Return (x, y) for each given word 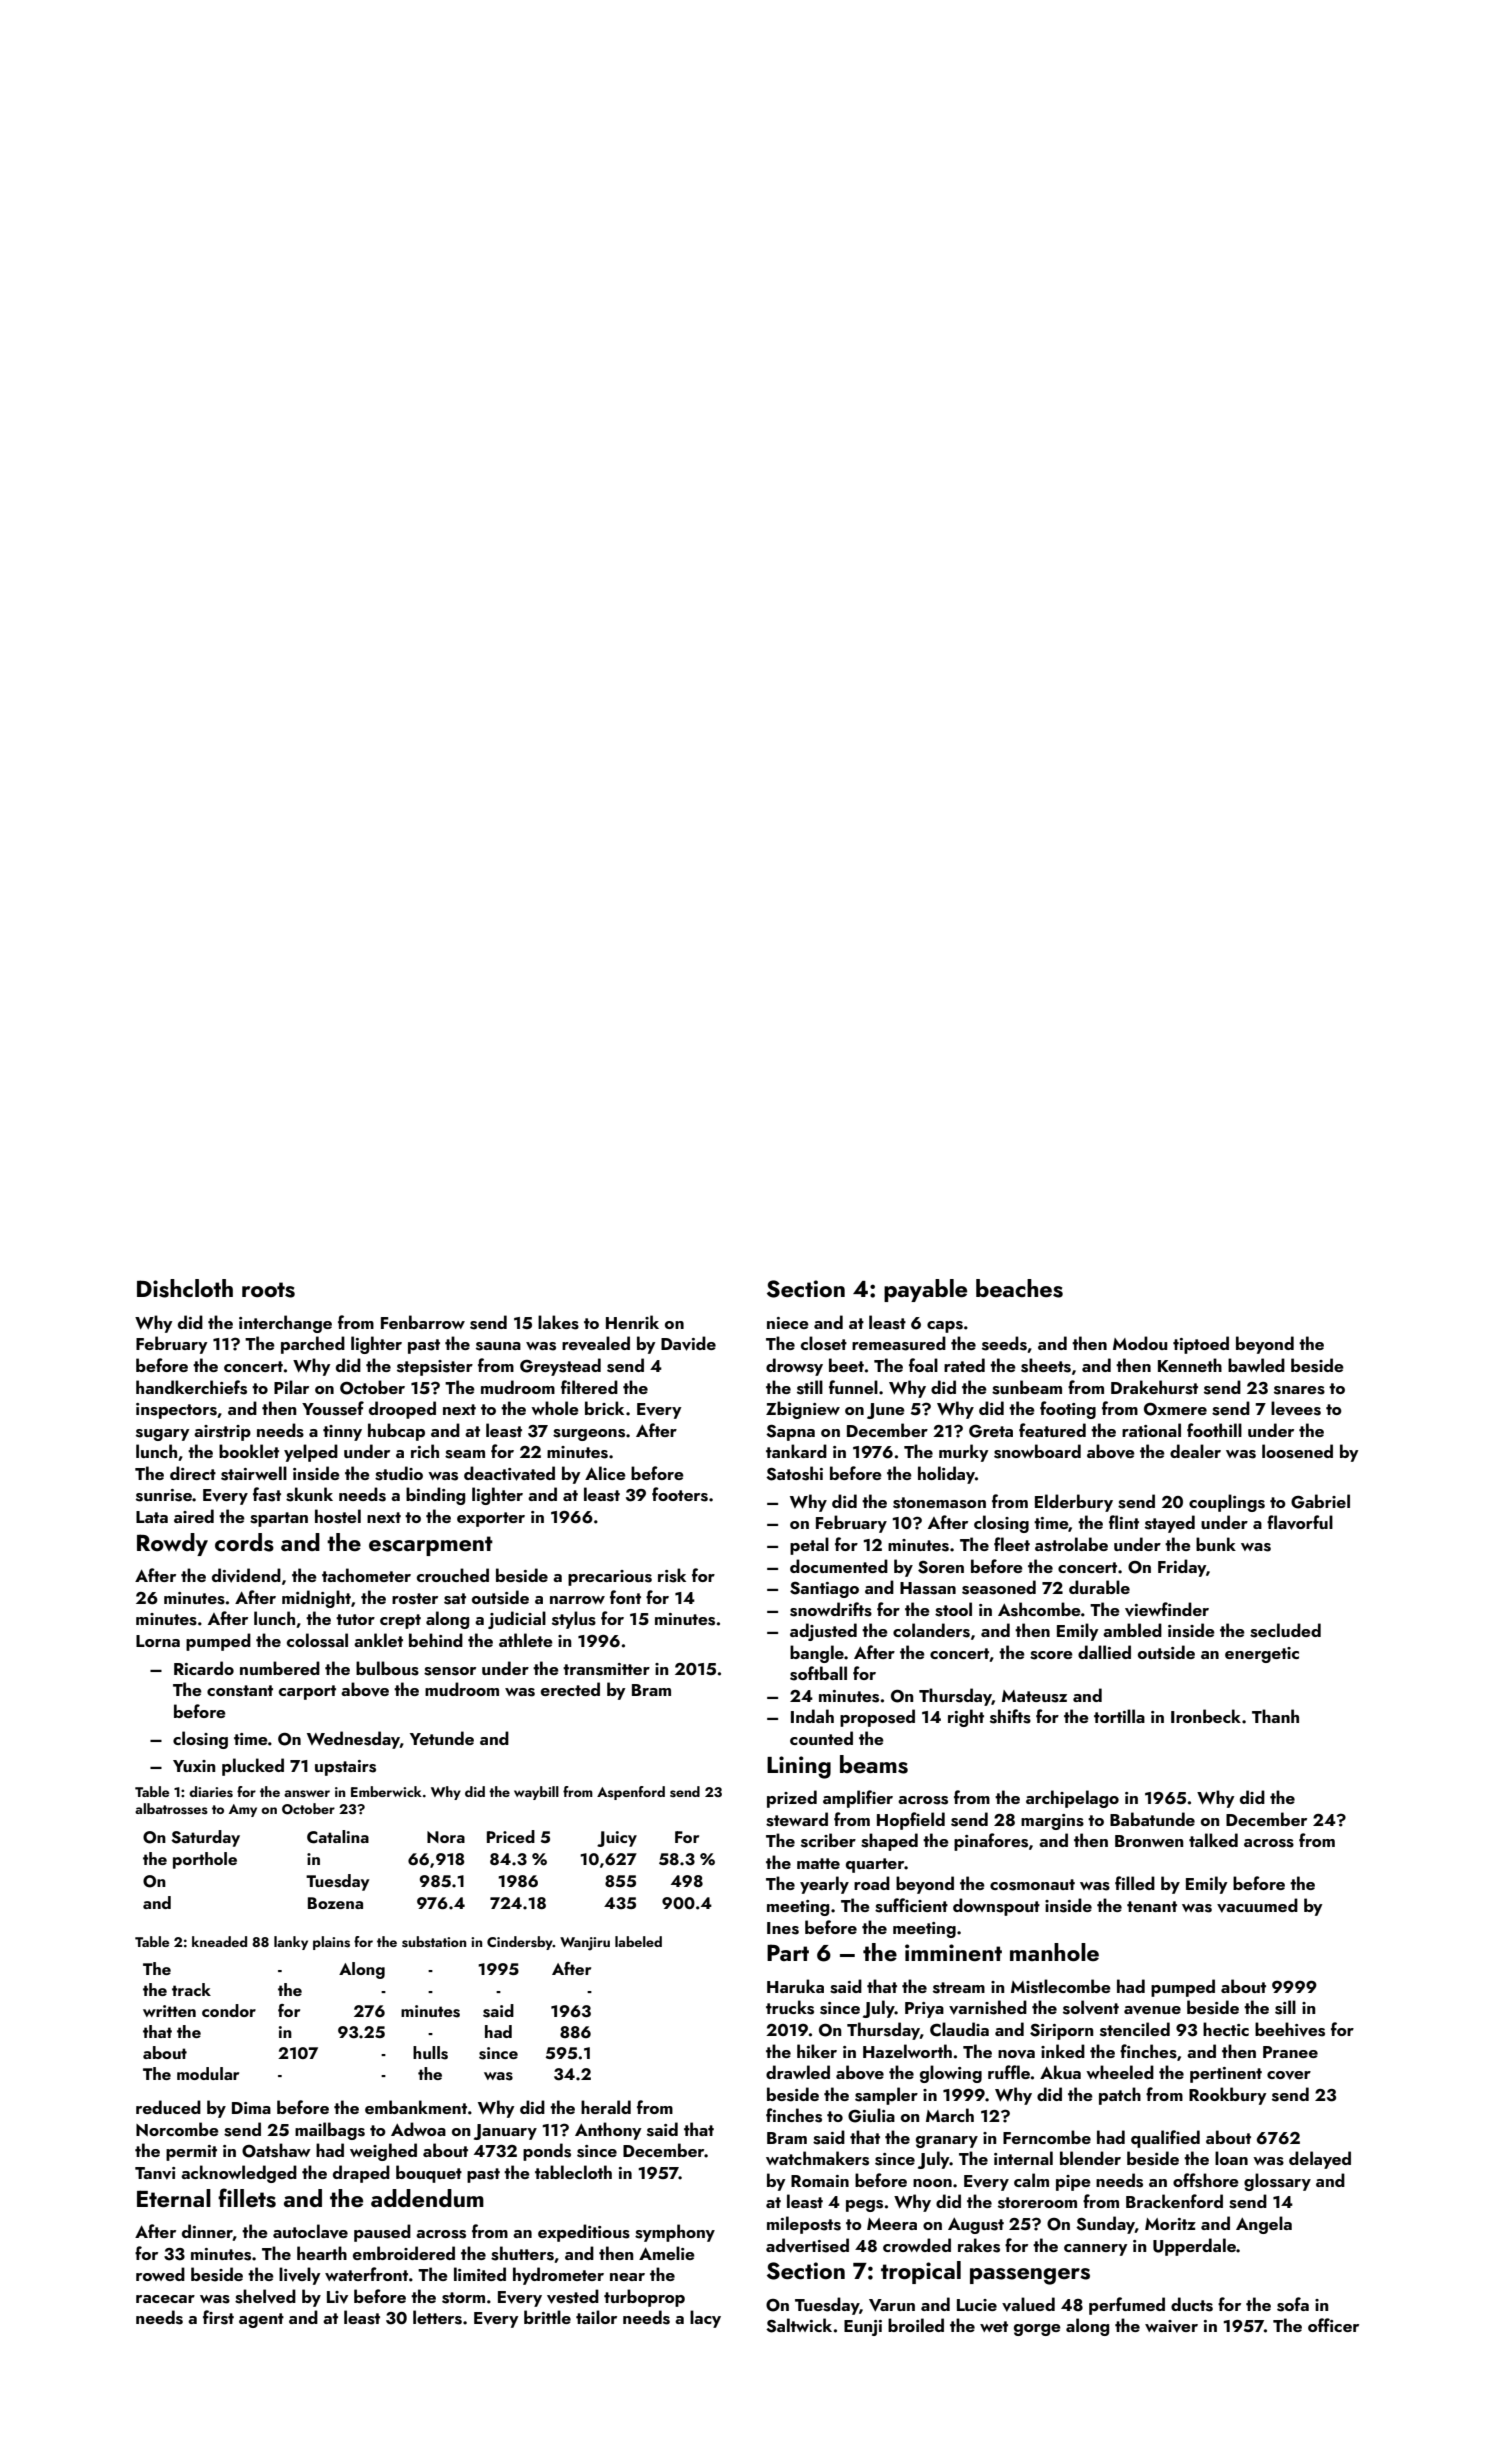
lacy (705, 2319)
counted (821, 1738)
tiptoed (1201, 1345)
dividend (246, 1575)
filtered (589, 1387)
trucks (790, 2007)
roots (268, 1290)
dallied (1104, 1652)
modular (208, 2073)
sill (1285, 2007)
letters (437, 2317)
